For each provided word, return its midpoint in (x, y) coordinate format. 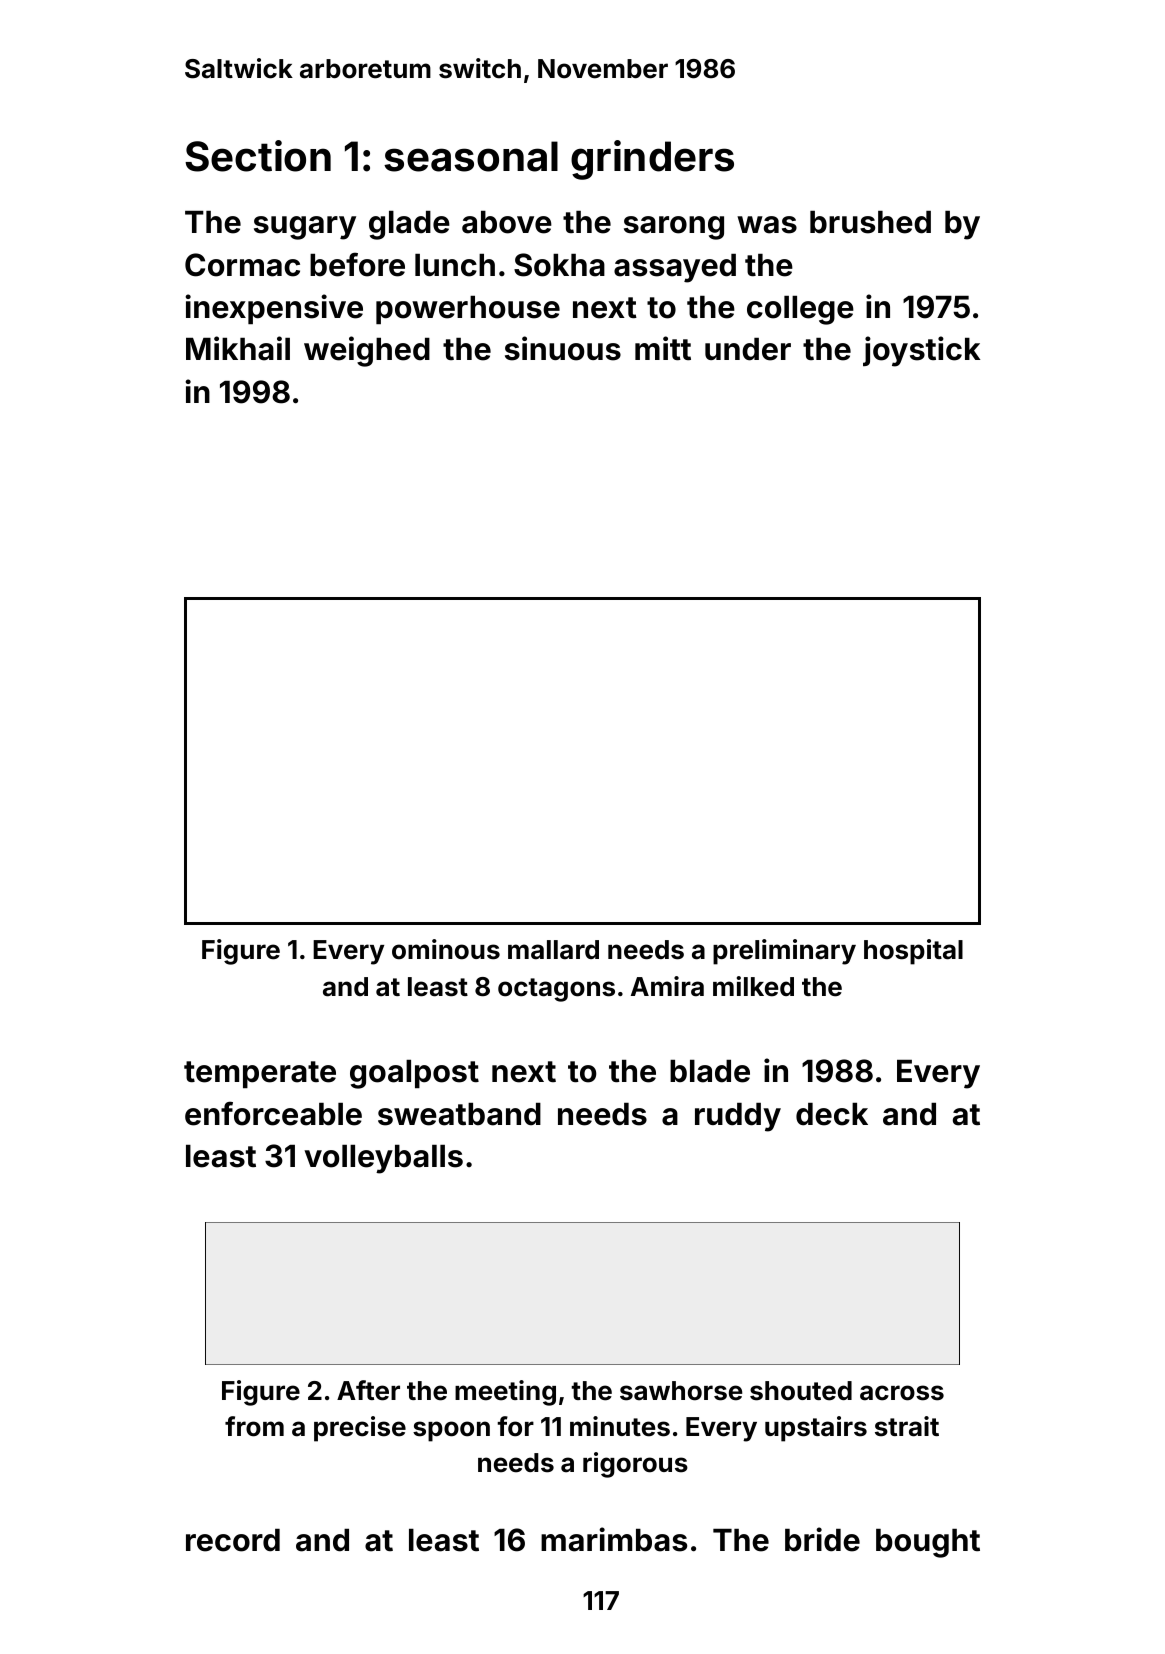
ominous (446, 949)
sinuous (563, 348)
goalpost (414, 1074)
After (368, 1390)
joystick (921, 351)
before (357, 264)
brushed (870, 222)
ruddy (738, 1117)
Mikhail (238, 348)
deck (832, 1114)
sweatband (459, 1114)
